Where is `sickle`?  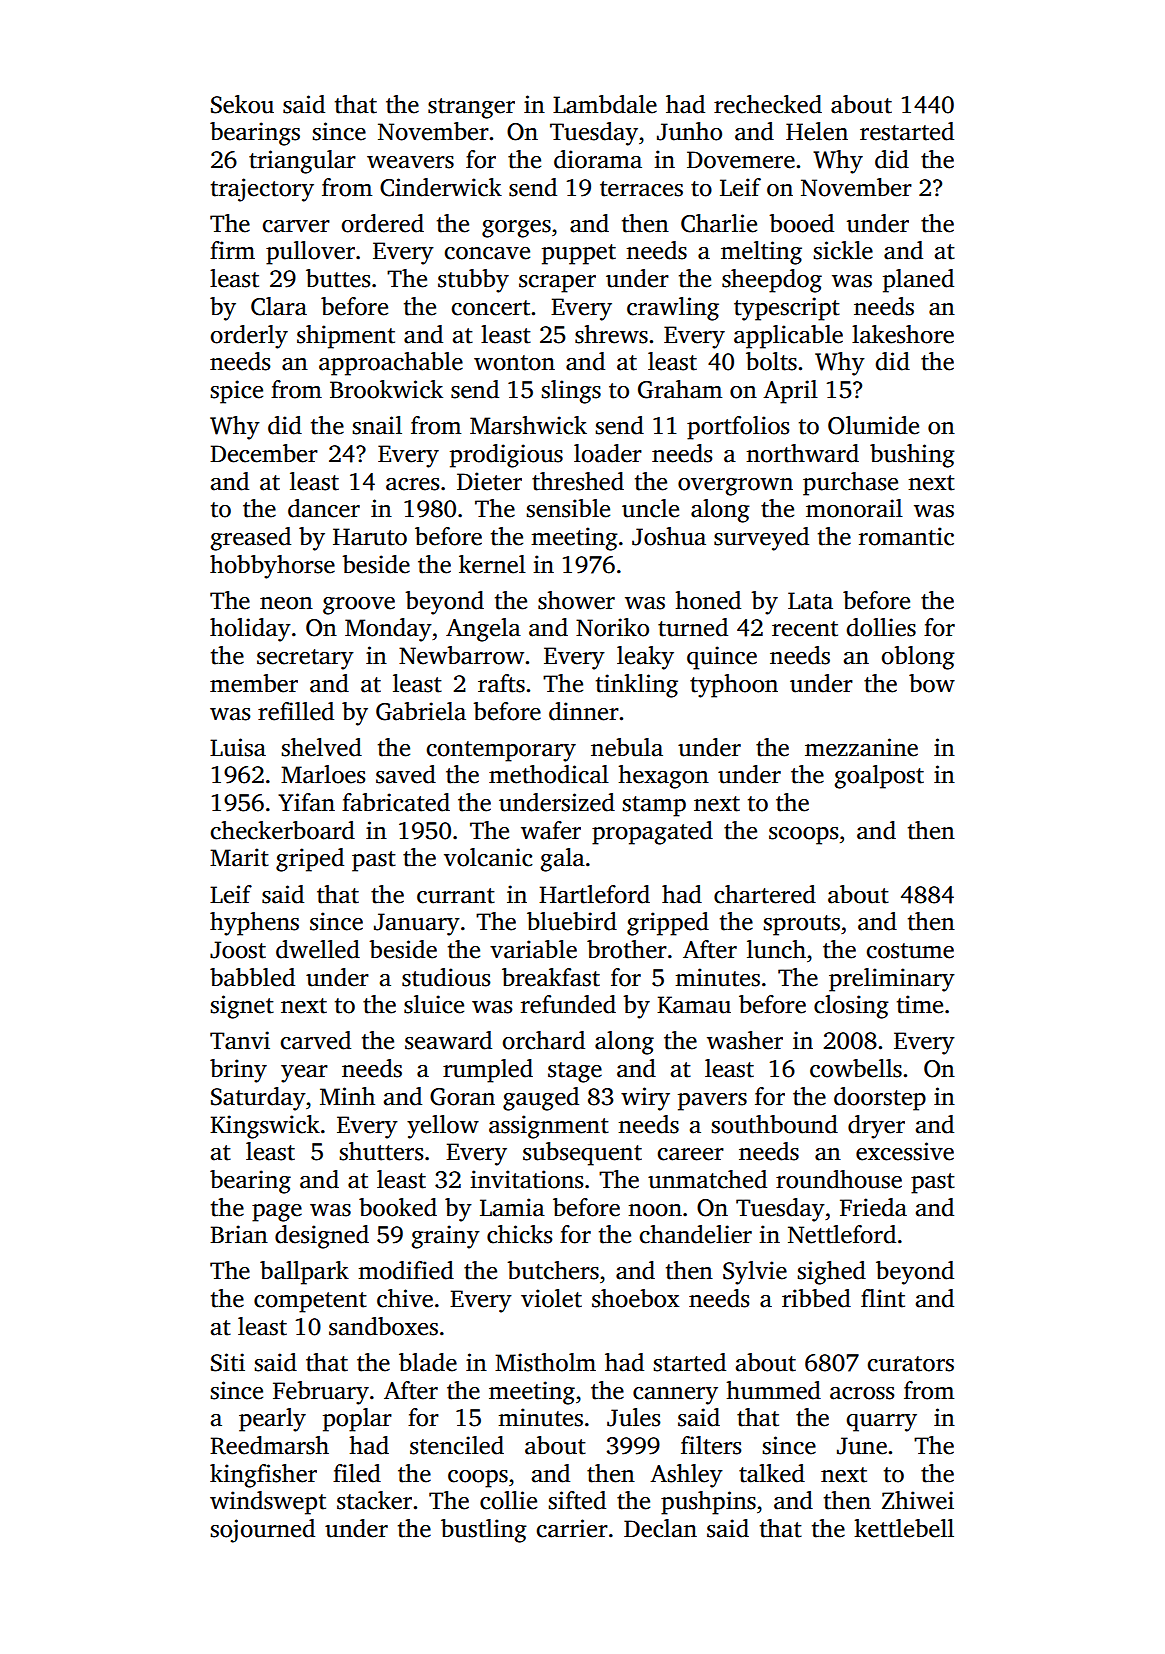 sickle is located at coordinates (843, 250).
